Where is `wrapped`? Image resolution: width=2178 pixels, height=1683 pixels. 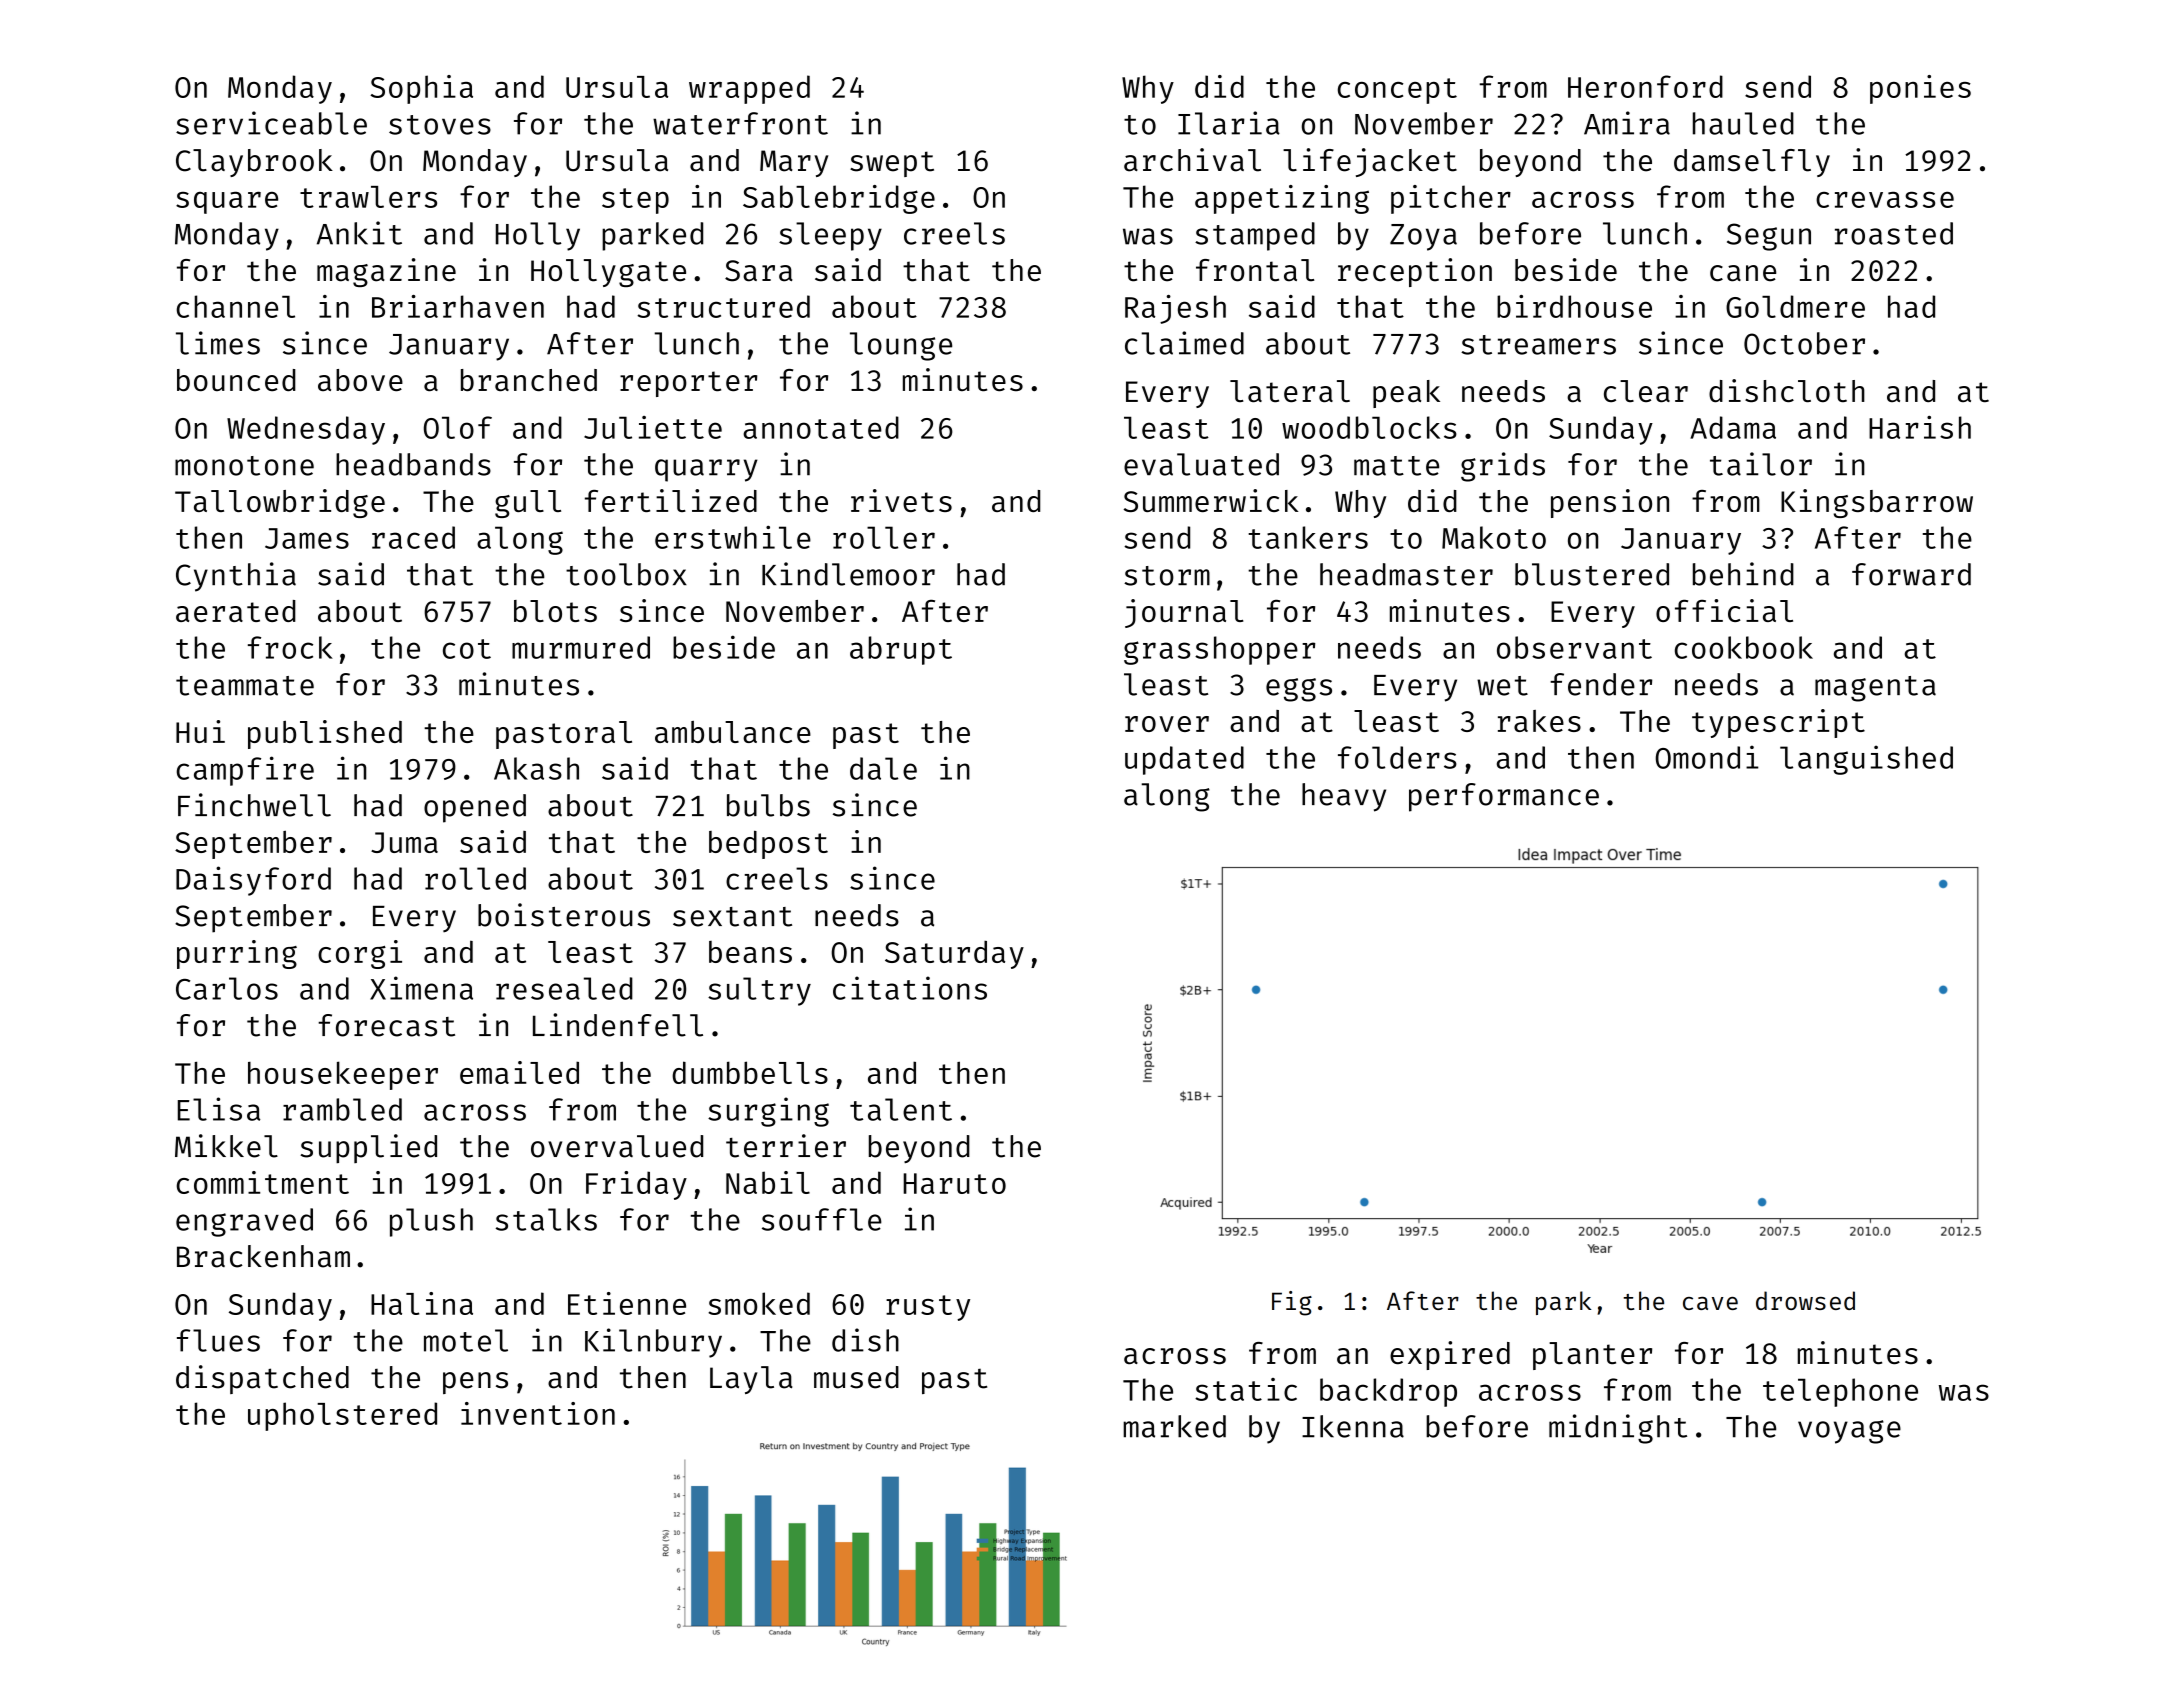
wrapped is located at coordinates (749, 89).
